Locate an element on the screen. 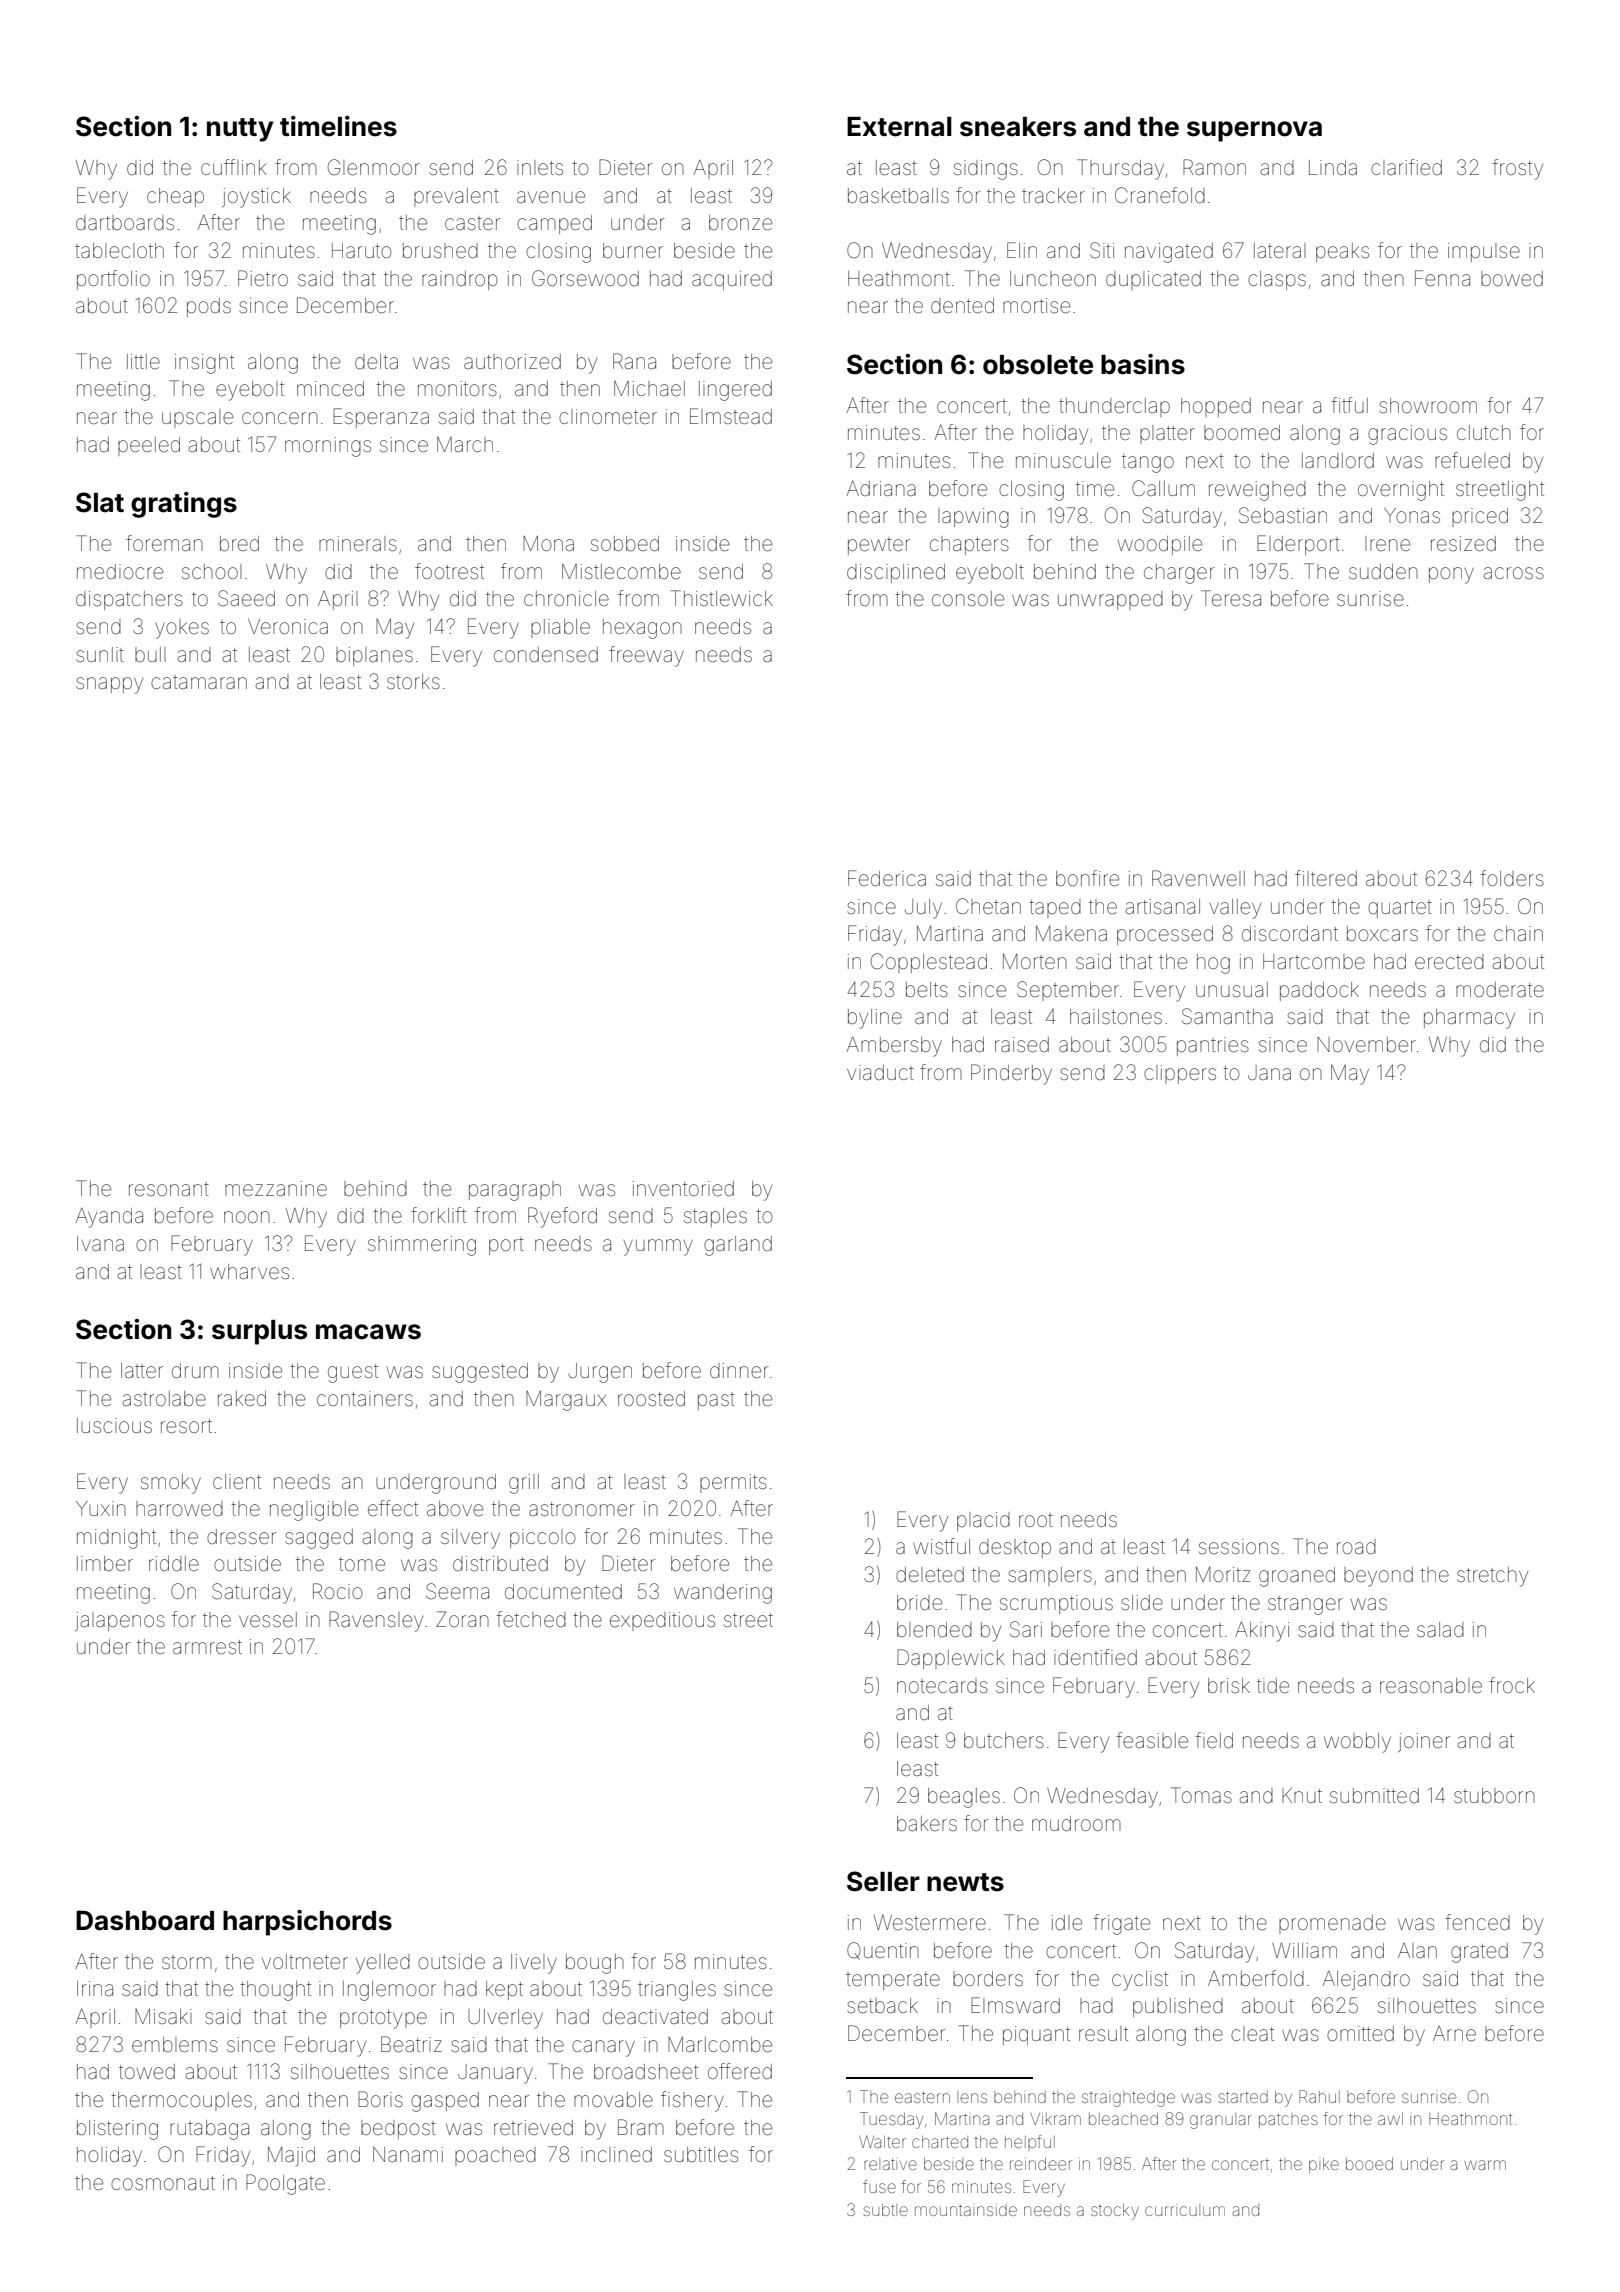 The image size is (1620, 2292). reasonable is located at coordinates (1431, 1685).
